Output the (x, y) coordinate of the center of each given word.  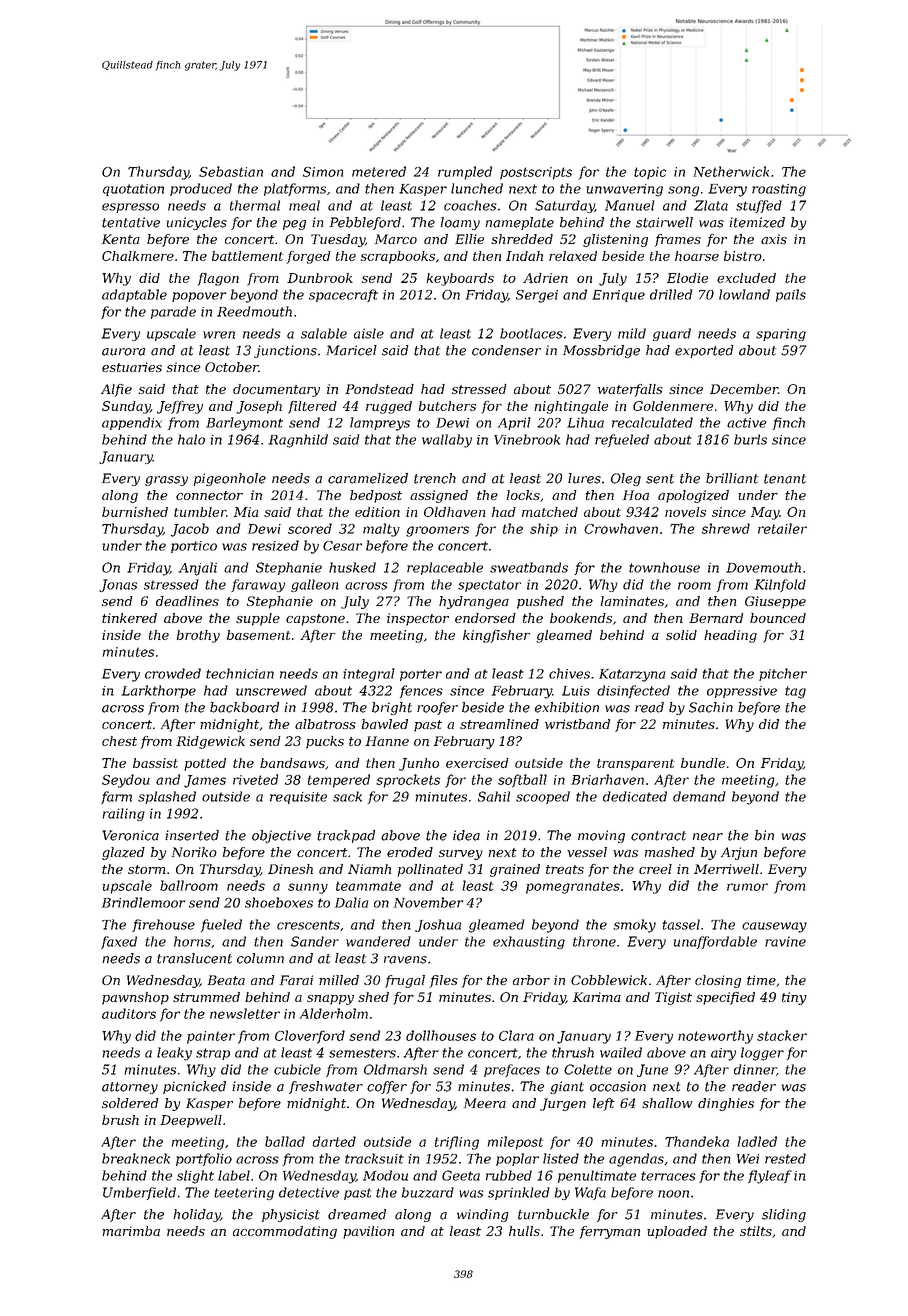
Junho (419, 764)
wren (219, 335)
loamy (460, 223)
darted (334, 1141)
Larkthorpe (158, 691)
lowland (744, 294)
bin (764, 835)
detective (309, 1192)
